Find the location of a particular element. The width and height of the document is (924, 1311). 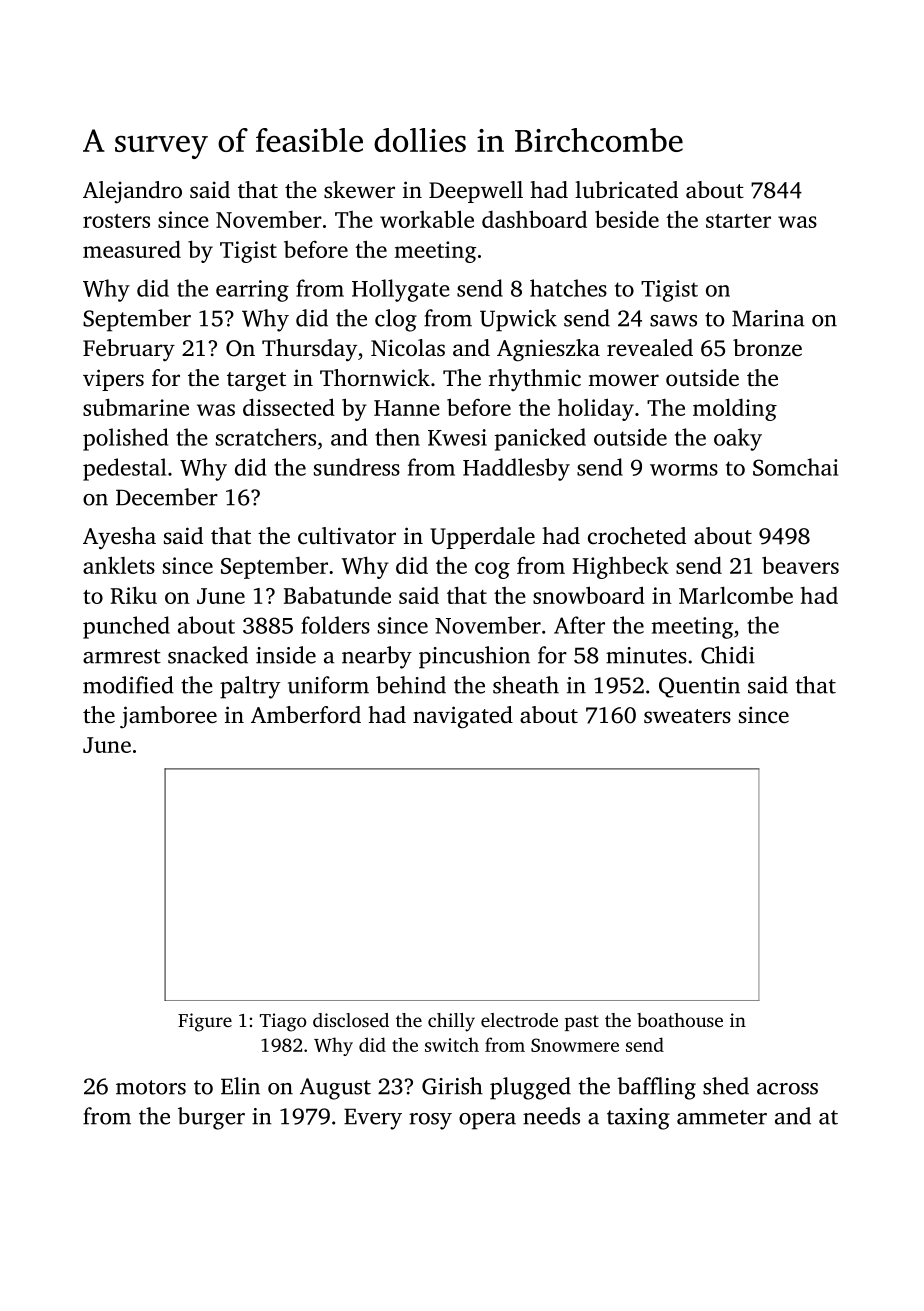

sweaters is located at coordinates (687, 716).
